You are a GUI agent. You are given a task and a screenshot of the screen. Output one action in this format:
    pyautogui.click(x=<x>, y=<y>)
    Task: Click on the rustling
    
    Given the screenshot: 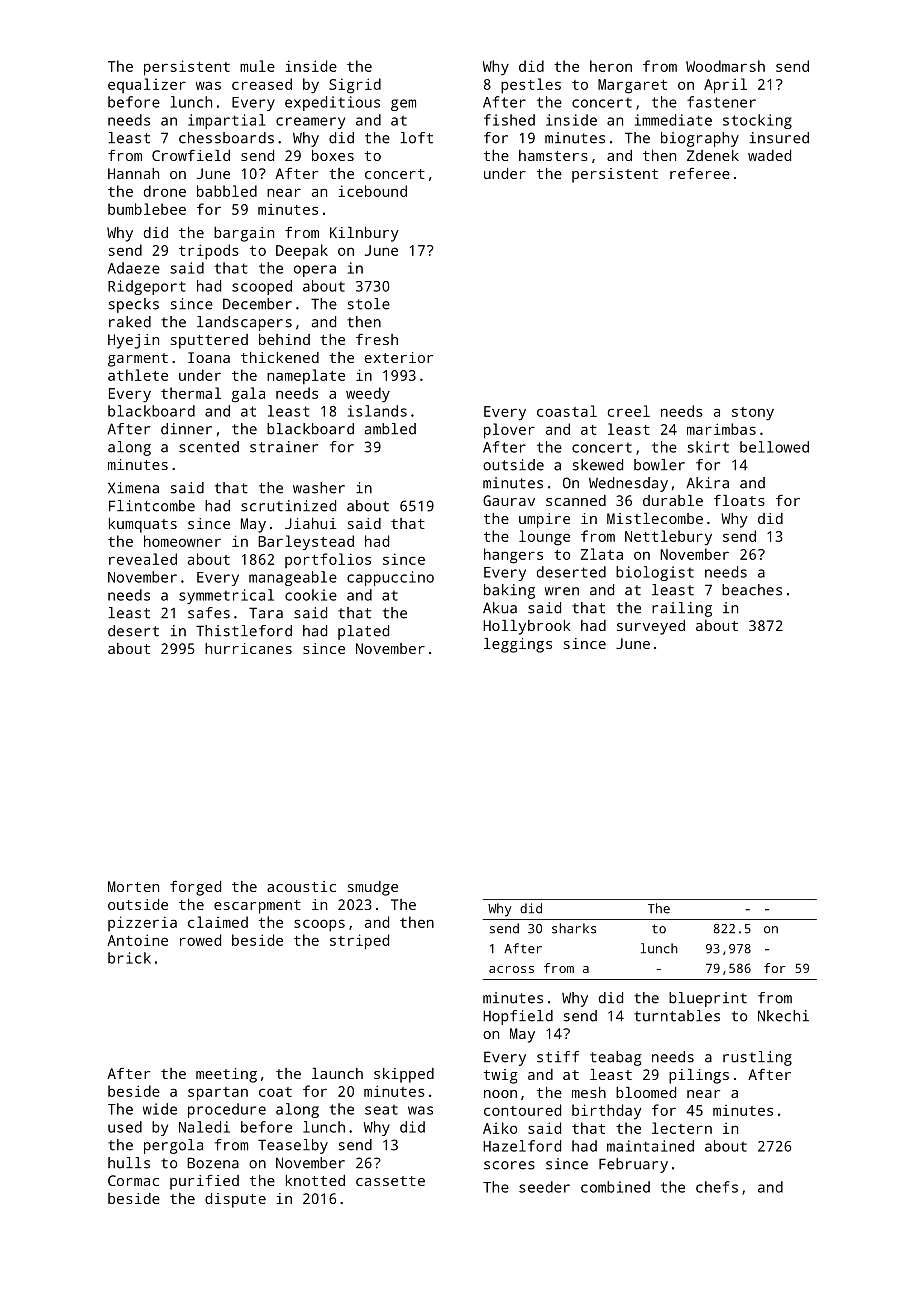 What is the action you would take?
    pyautogui.click(x=757, y=1058)
